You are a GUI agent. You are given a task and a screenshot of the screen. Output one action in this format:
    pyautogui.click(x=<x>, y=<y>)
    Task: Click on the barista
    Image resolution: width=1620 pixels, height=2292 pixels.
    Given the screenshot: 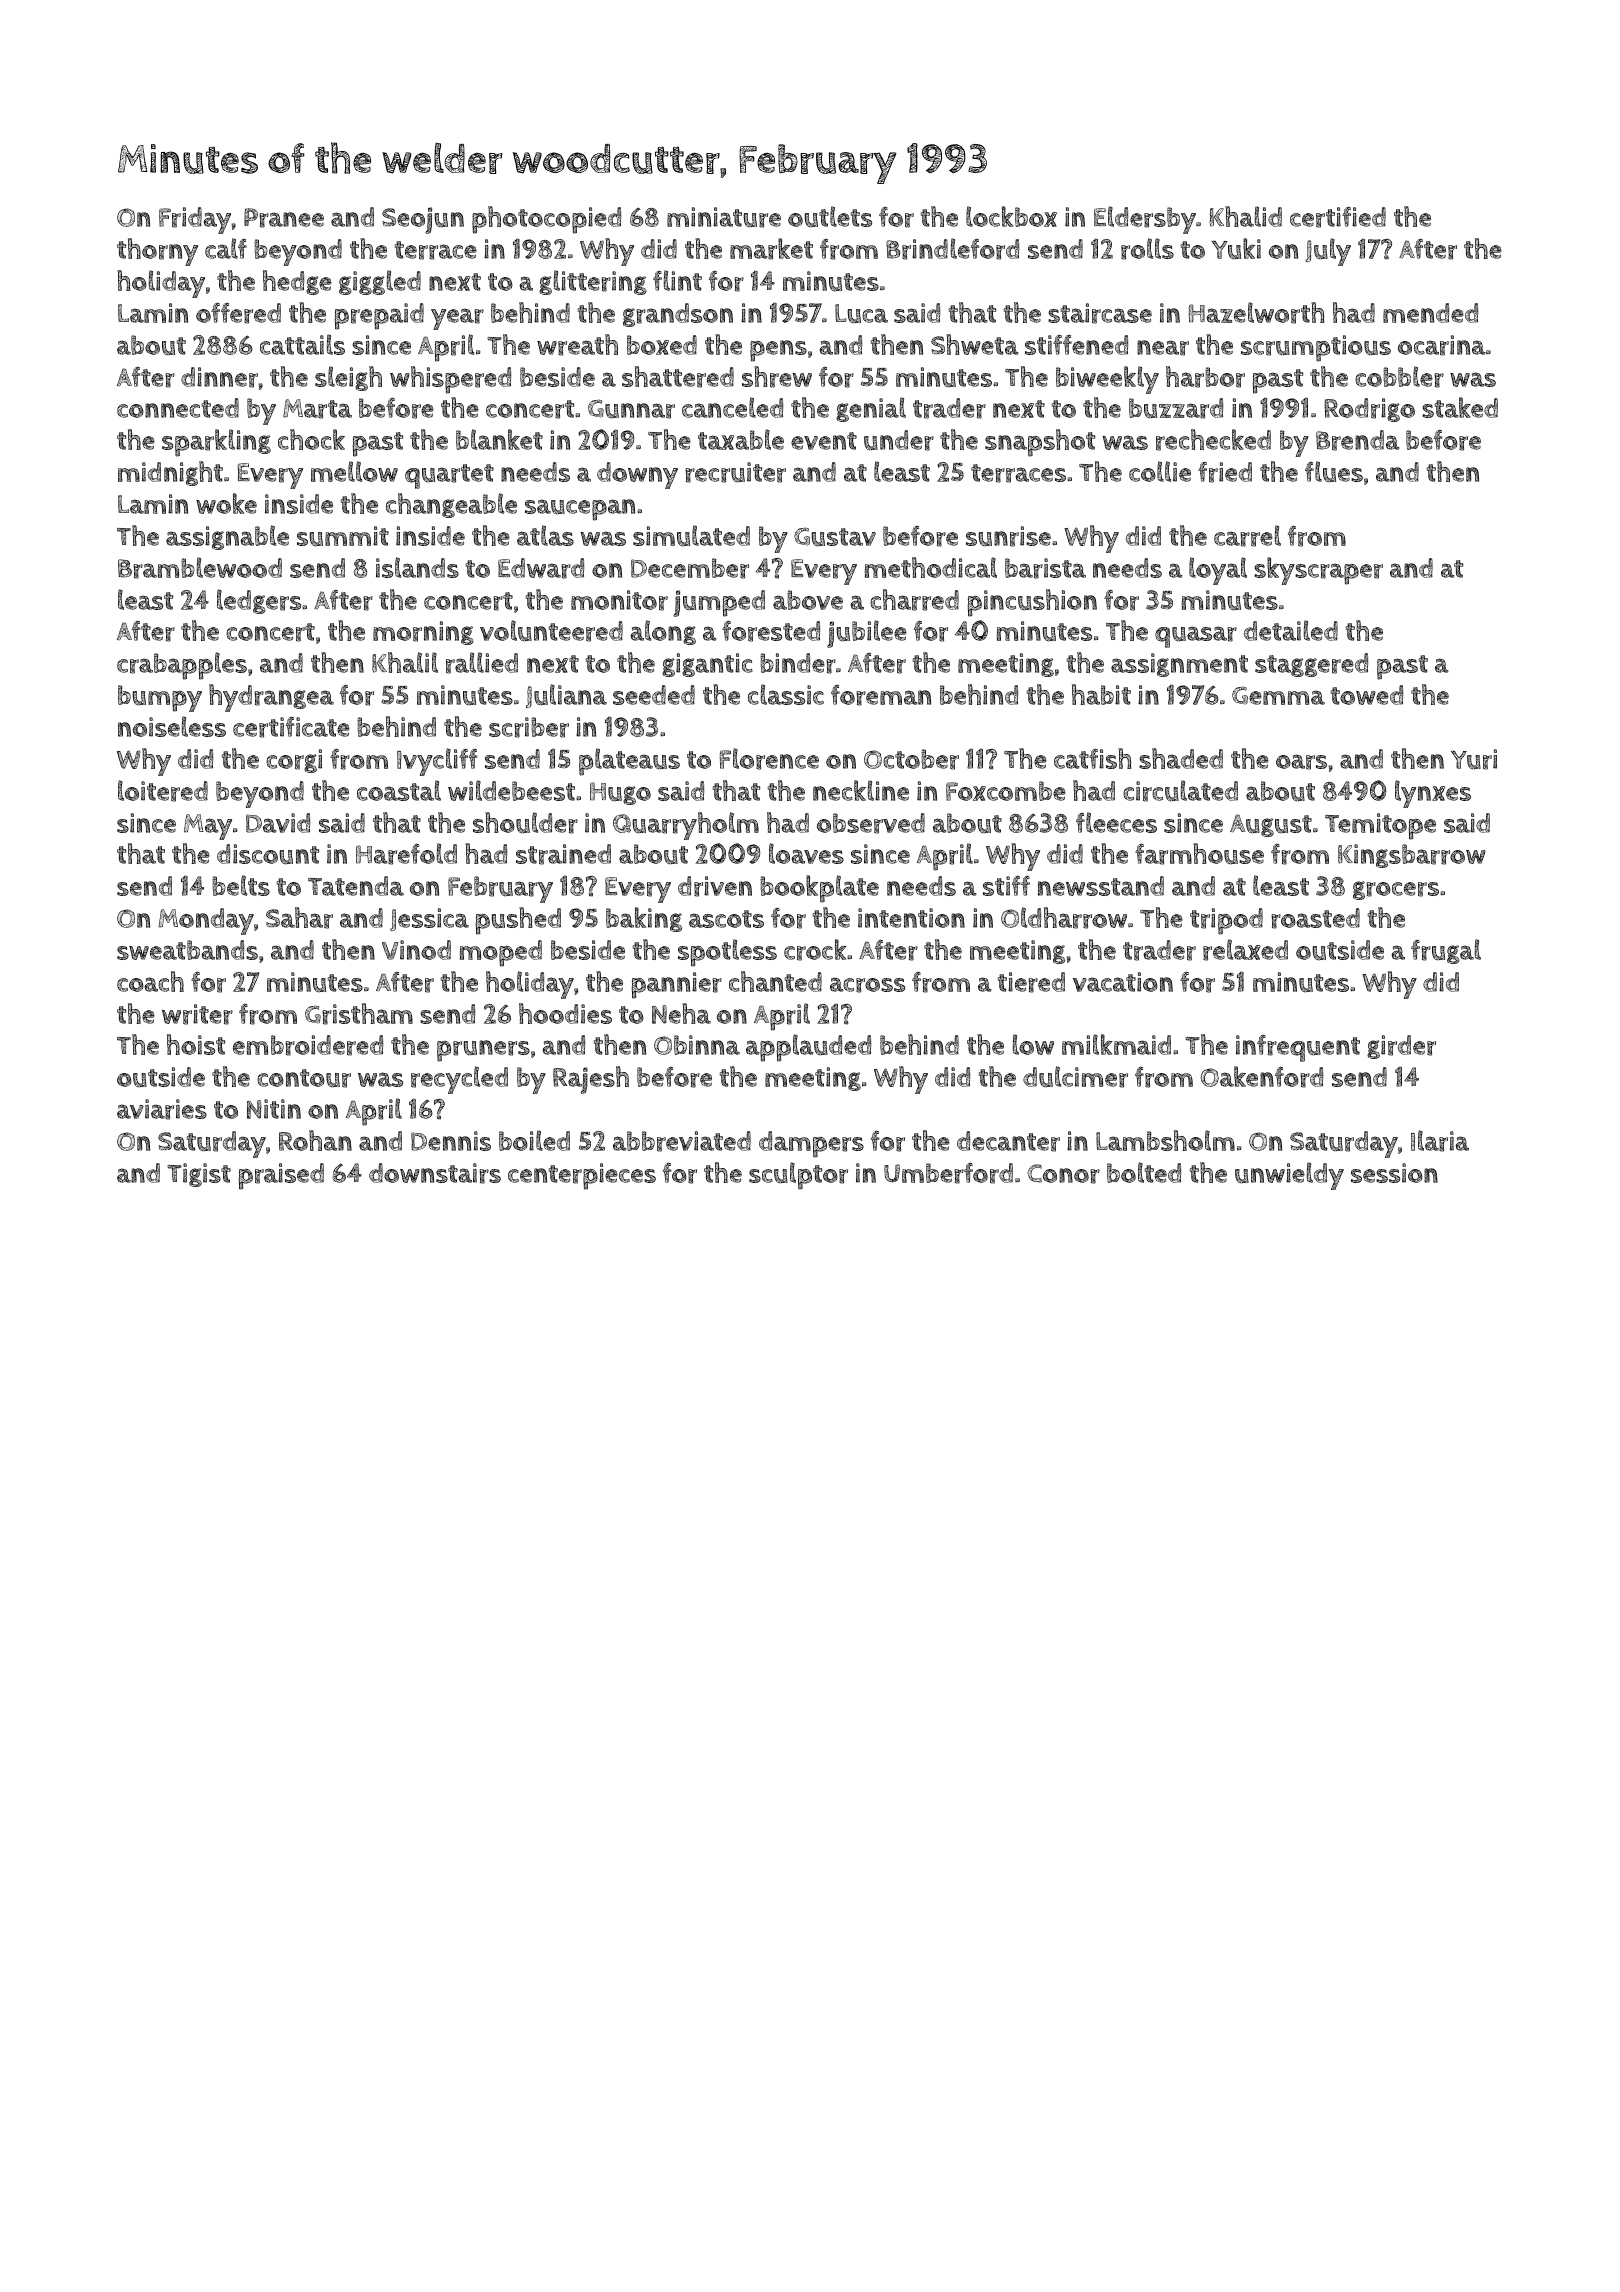 What is the action you would take?
    pyautogui.click(x=1045, y=568)
